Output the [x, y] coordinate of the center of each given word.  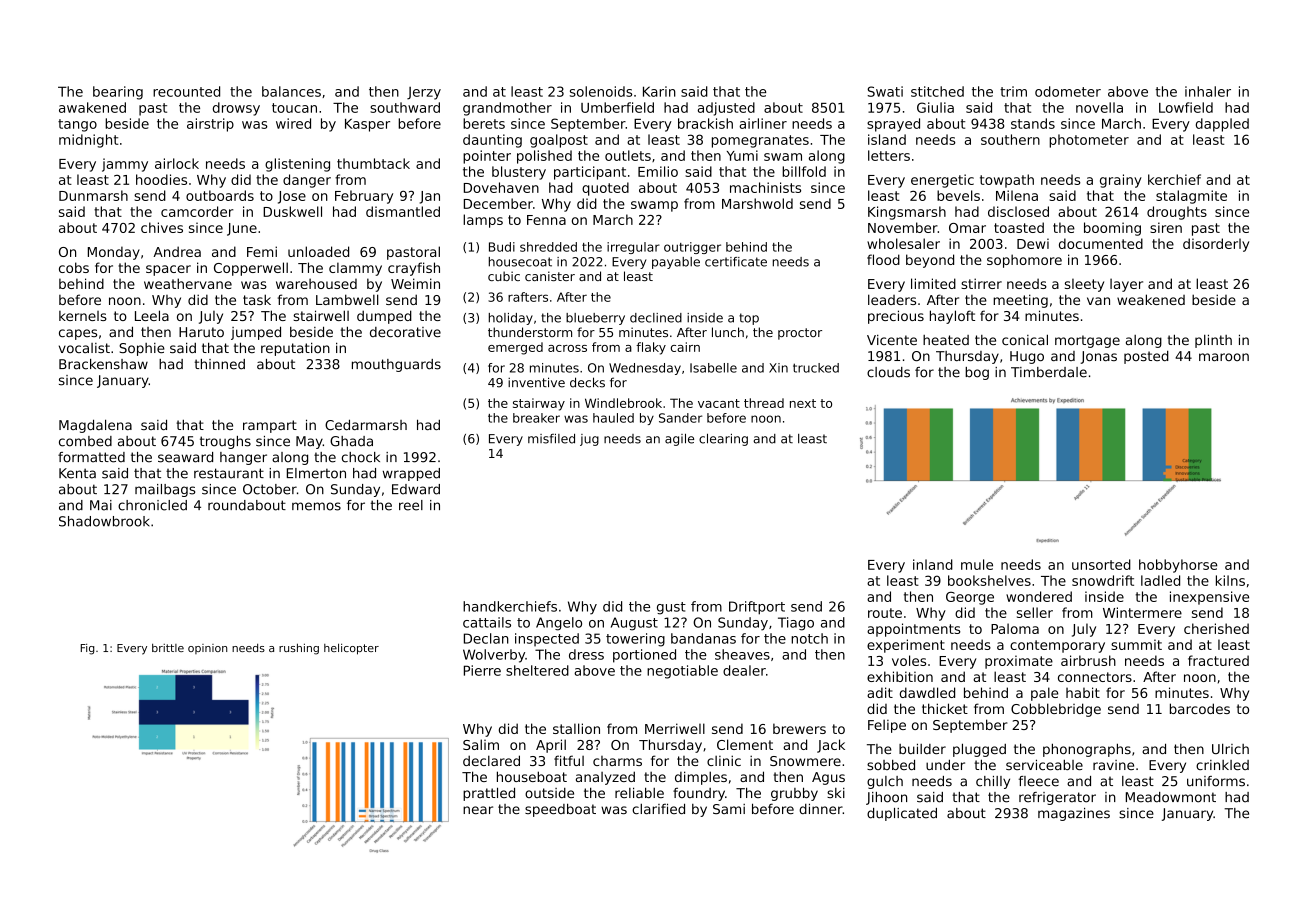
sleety [1084, 285]
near [478, 810]
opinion [207, 649]
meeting [1020, 301]
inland [933, 564]
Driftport [757, 608]
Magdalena [95, 426]
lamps [483, 221]
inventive [536, 382]
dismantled [403, 211]
